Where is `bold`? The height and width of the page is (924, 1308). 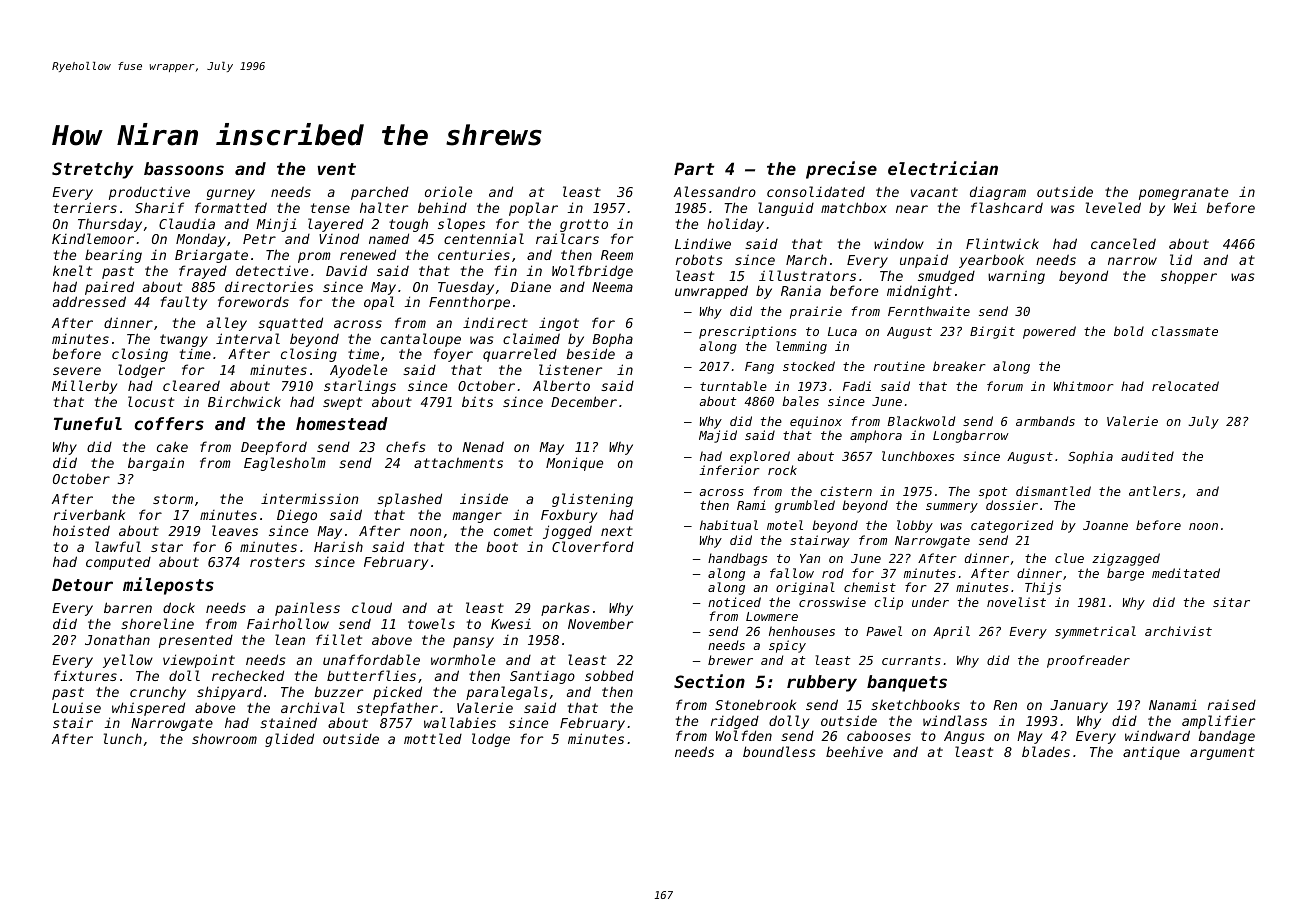 bold is located at coordinates (1129, 331).
